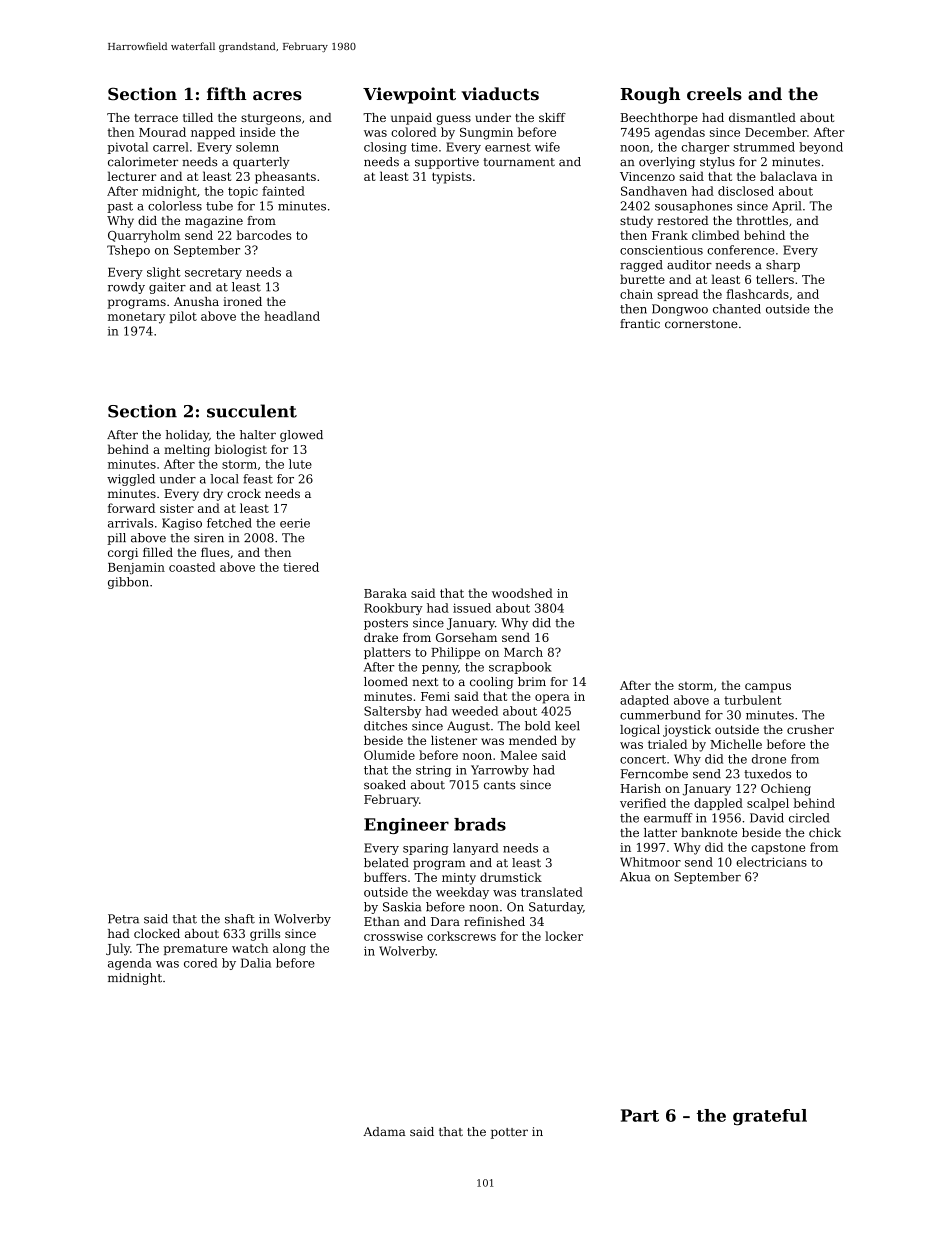 The width and height of the screenshot is (952, 1233). Describe the element at coordinates (406, 826) in the screenshot. I see `Engineer` at that location.
